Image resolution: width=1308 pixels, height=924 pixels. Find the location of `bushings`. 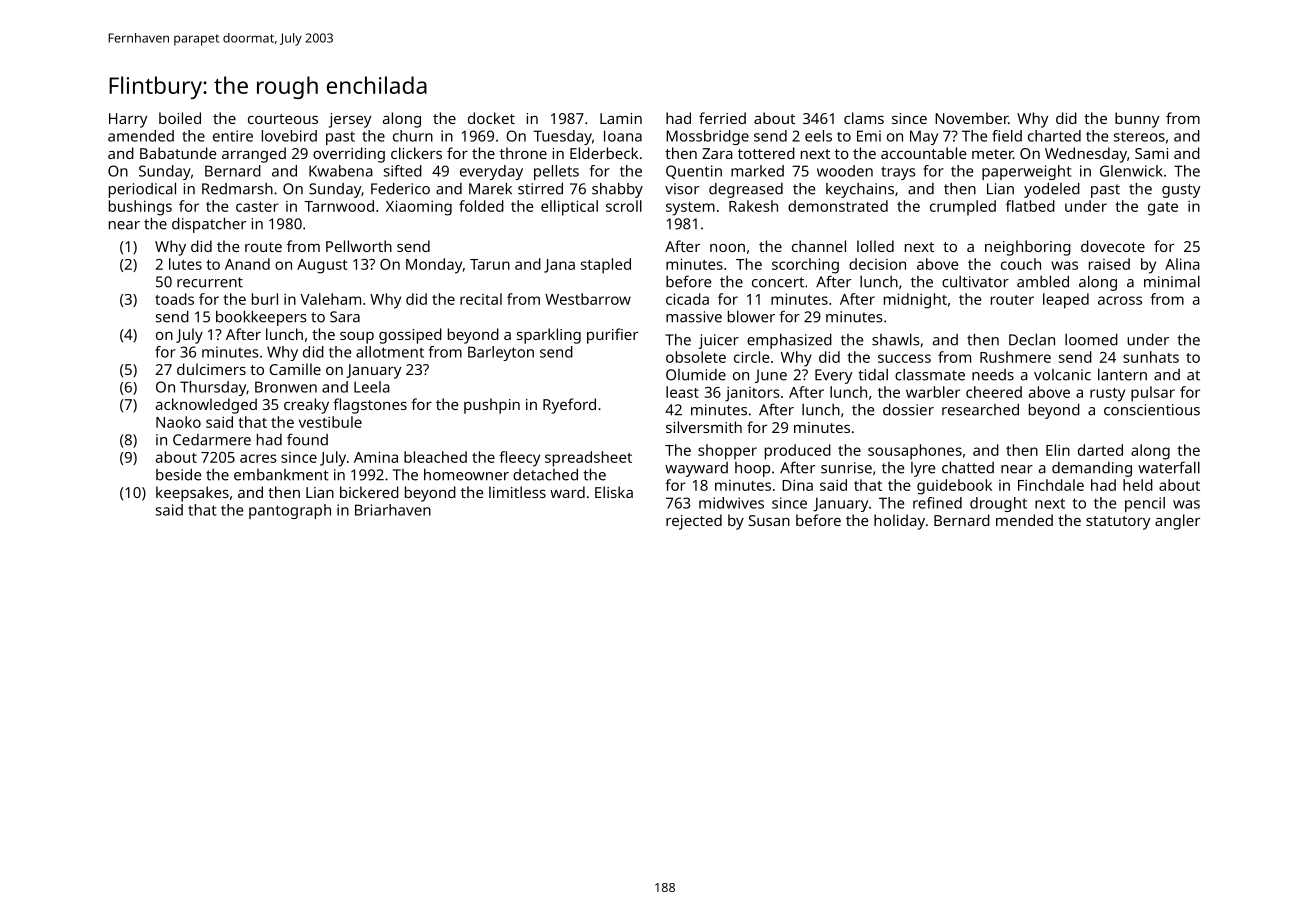

bushings is located at coordinates (140, 208).
